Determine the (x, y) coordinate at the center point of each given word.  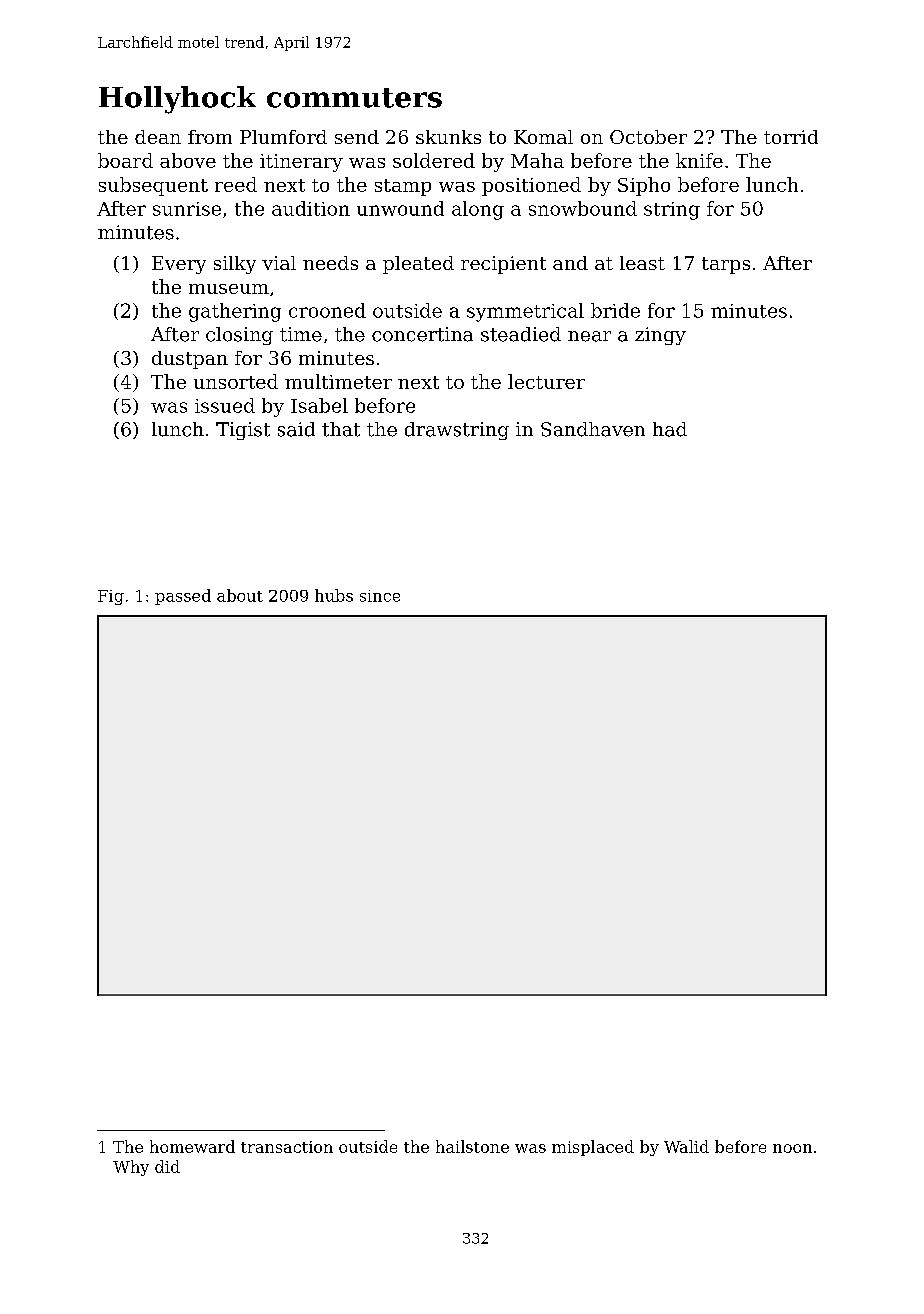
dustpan (190, 360)
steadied (521, 334)
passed (183, 597)
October (648, 137)
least (642, 263)
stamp (403, 187)
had (670, 429)
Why (131, 1168)
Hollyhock (177, 100)
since (380, 596)
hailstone (472, 1146)
